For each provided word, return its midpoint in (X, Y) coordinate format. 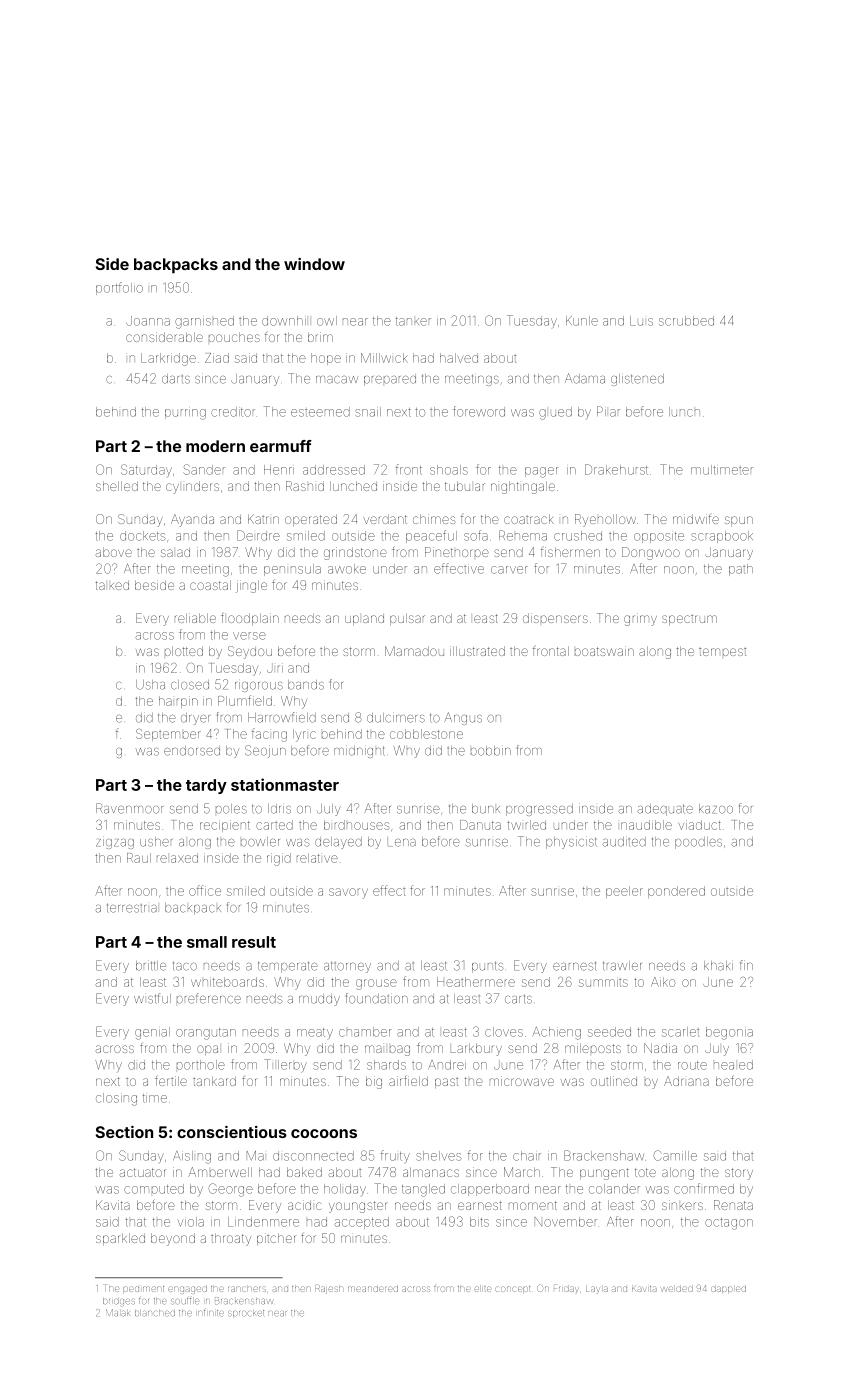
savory (348, 893)
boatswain (604, 651)
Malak (117, 1312)
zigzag (115, 844)
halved (459, 358)
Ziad (217, 358)
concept (513, 1289)
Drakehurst (616, 469)
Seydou (250, 652)
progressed (539, 810)
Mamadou (414, 651)
